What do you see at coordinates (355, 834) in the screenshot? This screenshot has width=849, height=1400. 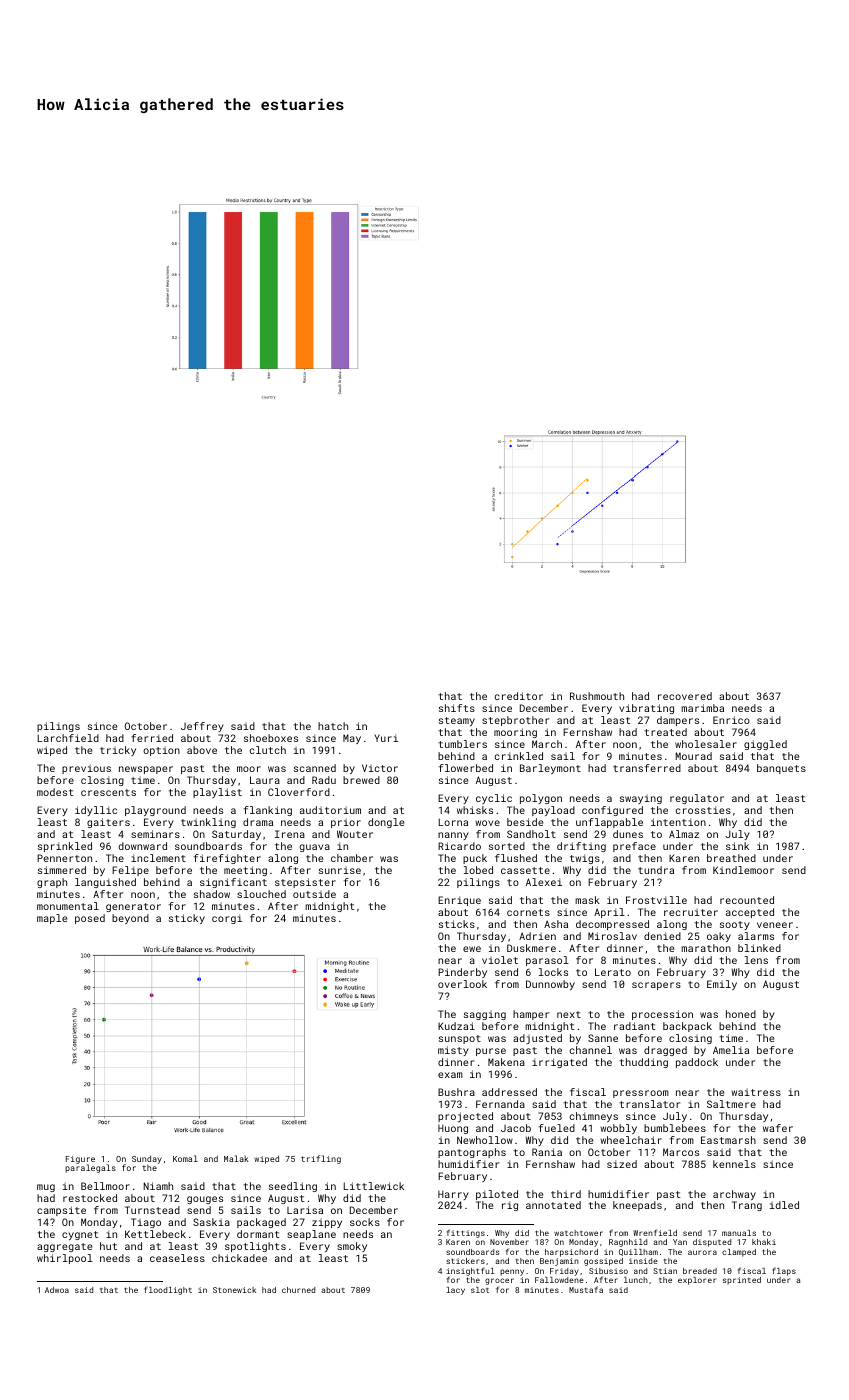 I see `Wouter` at bounding box center [355, 834].
